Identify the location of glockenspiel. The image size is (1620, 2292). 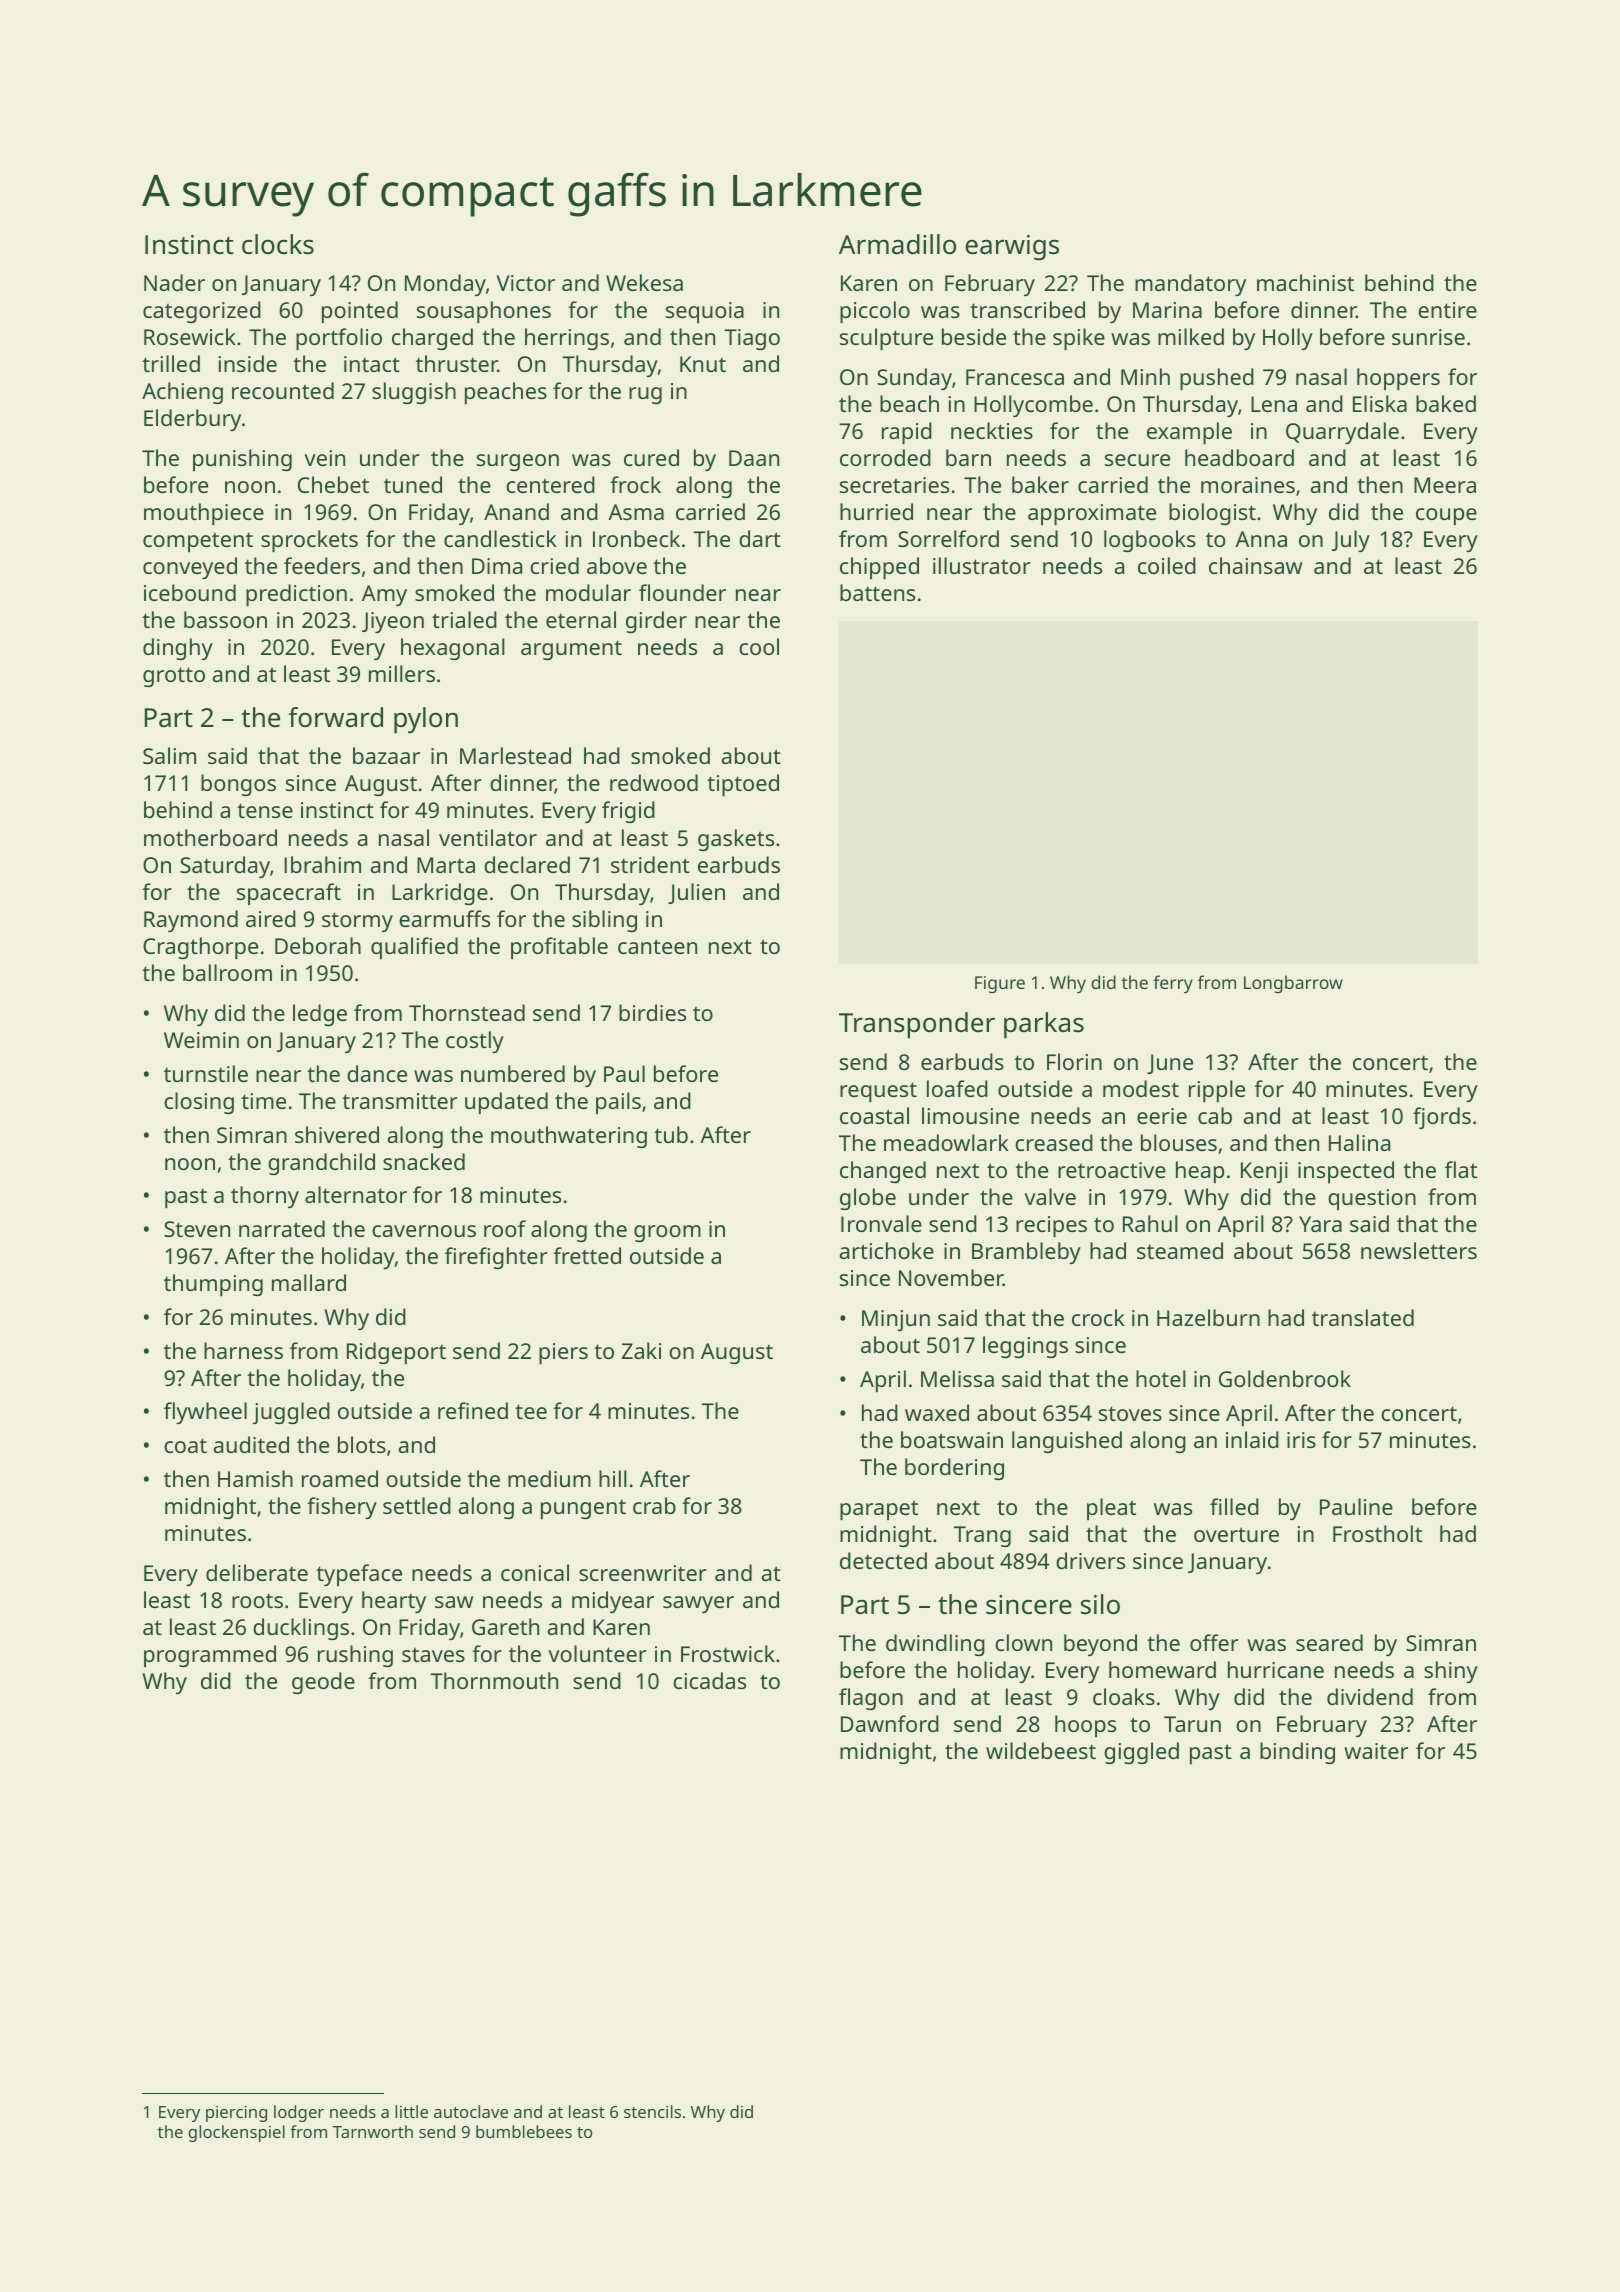
(236, 2133).
